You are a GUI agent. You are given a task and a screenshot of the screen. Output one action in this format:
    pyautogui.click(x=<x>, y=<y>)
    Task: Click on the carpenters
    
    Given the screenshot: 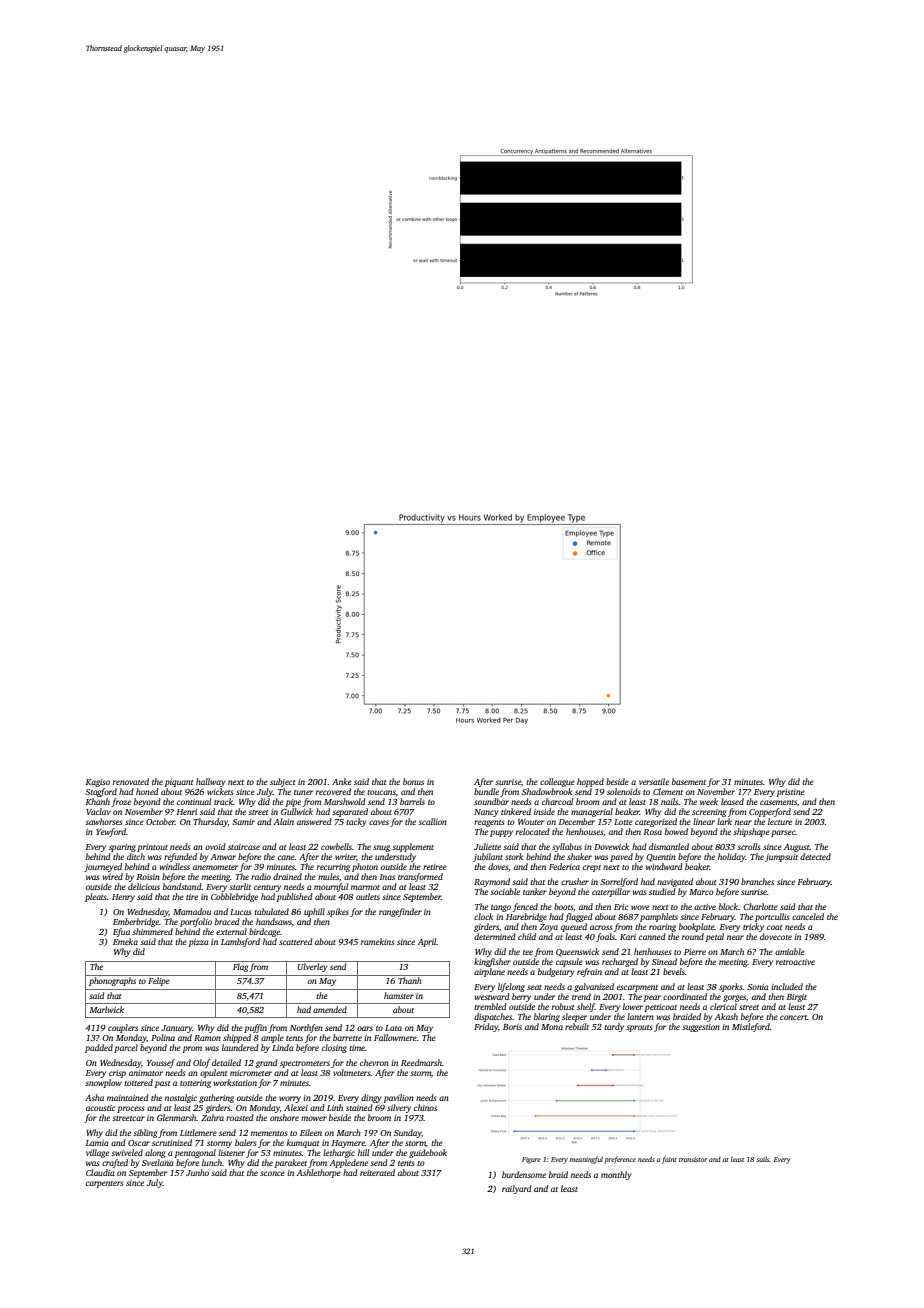 What is the action you would take?
    pyautogui.click(x=104, y=1184)
